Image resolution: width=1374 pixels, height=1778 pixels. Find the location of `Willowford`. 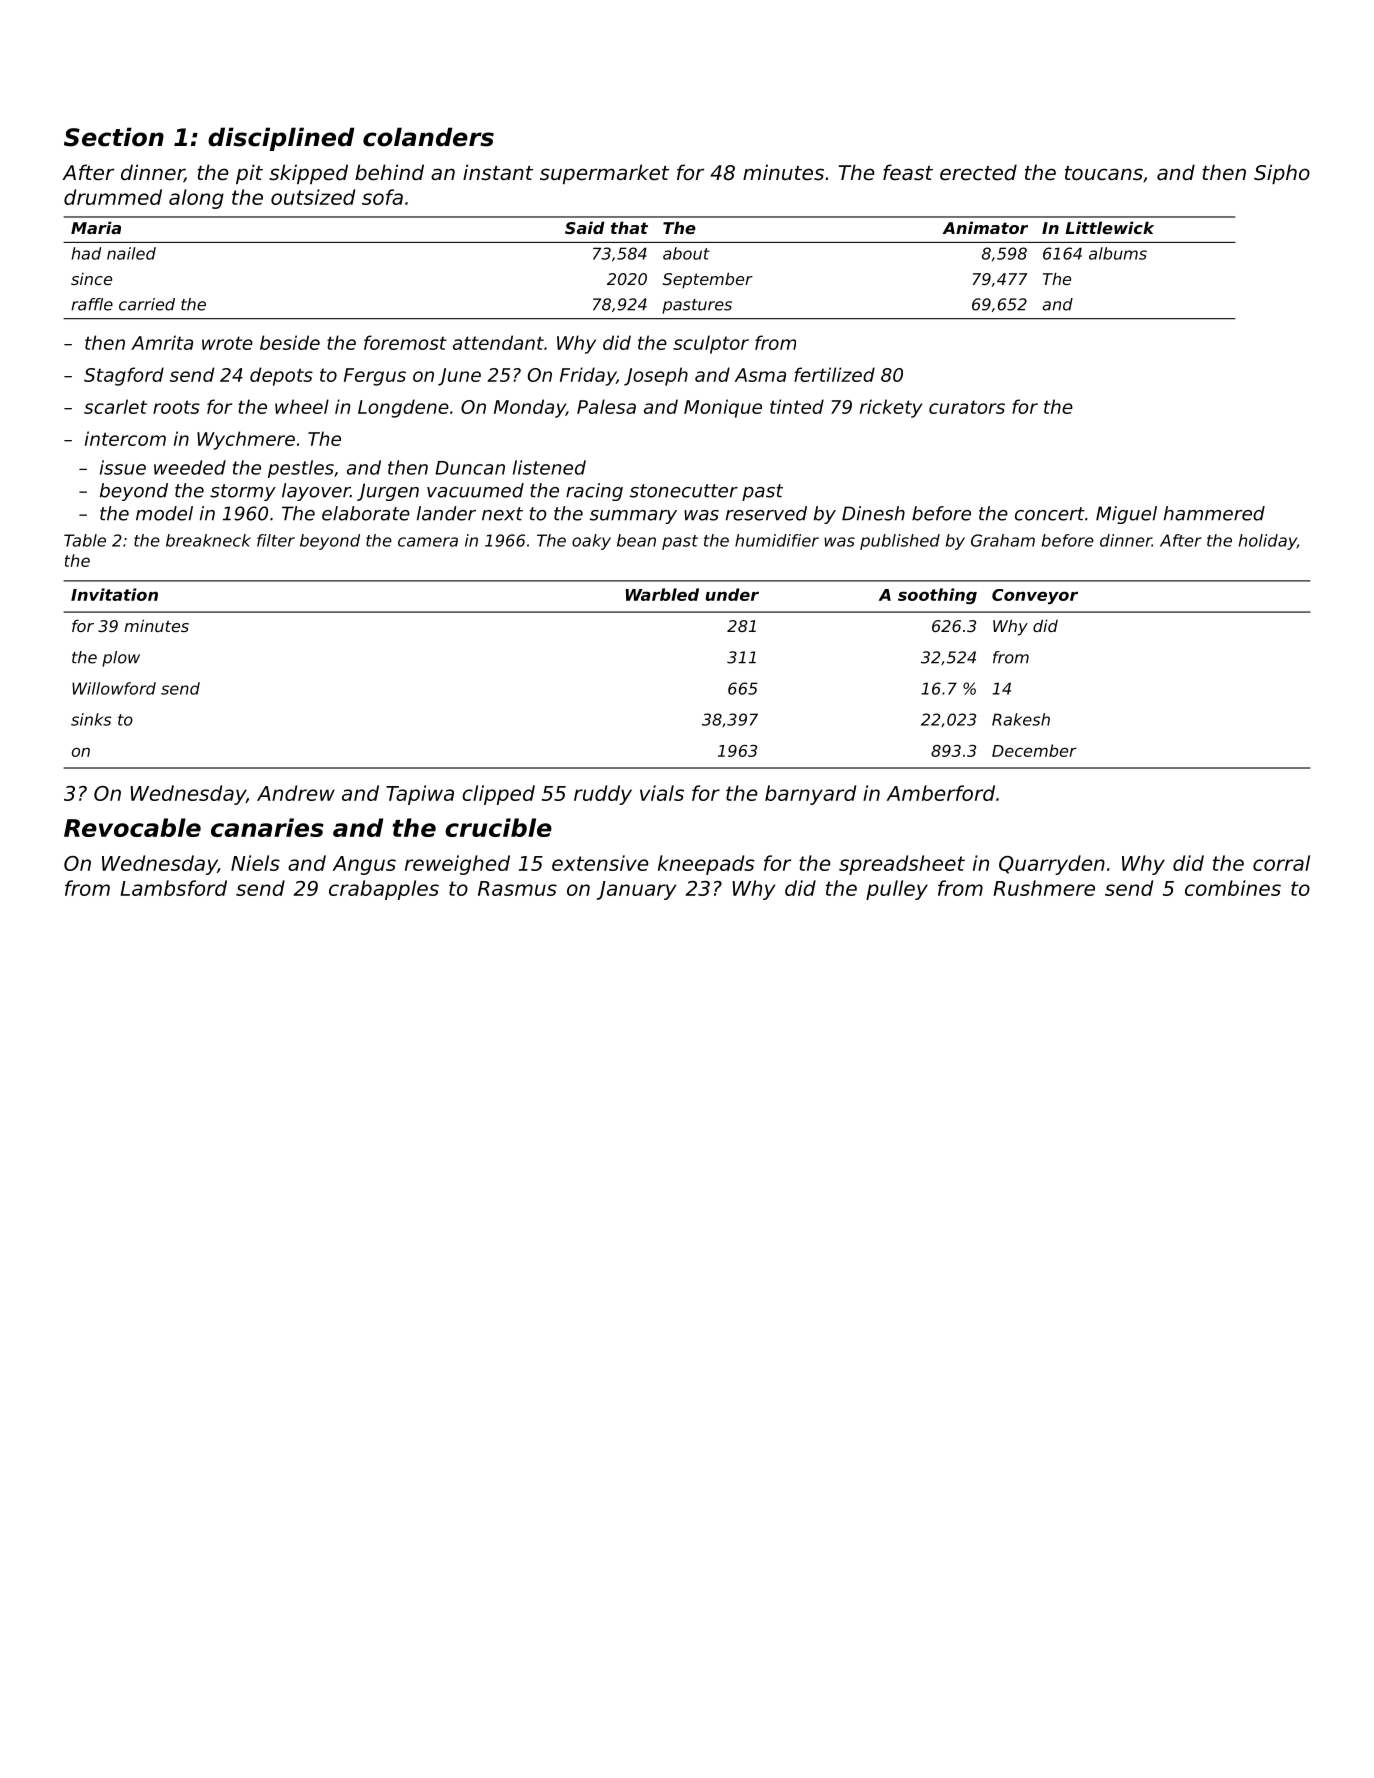

Willowford is located at coordinates (114, 688).
